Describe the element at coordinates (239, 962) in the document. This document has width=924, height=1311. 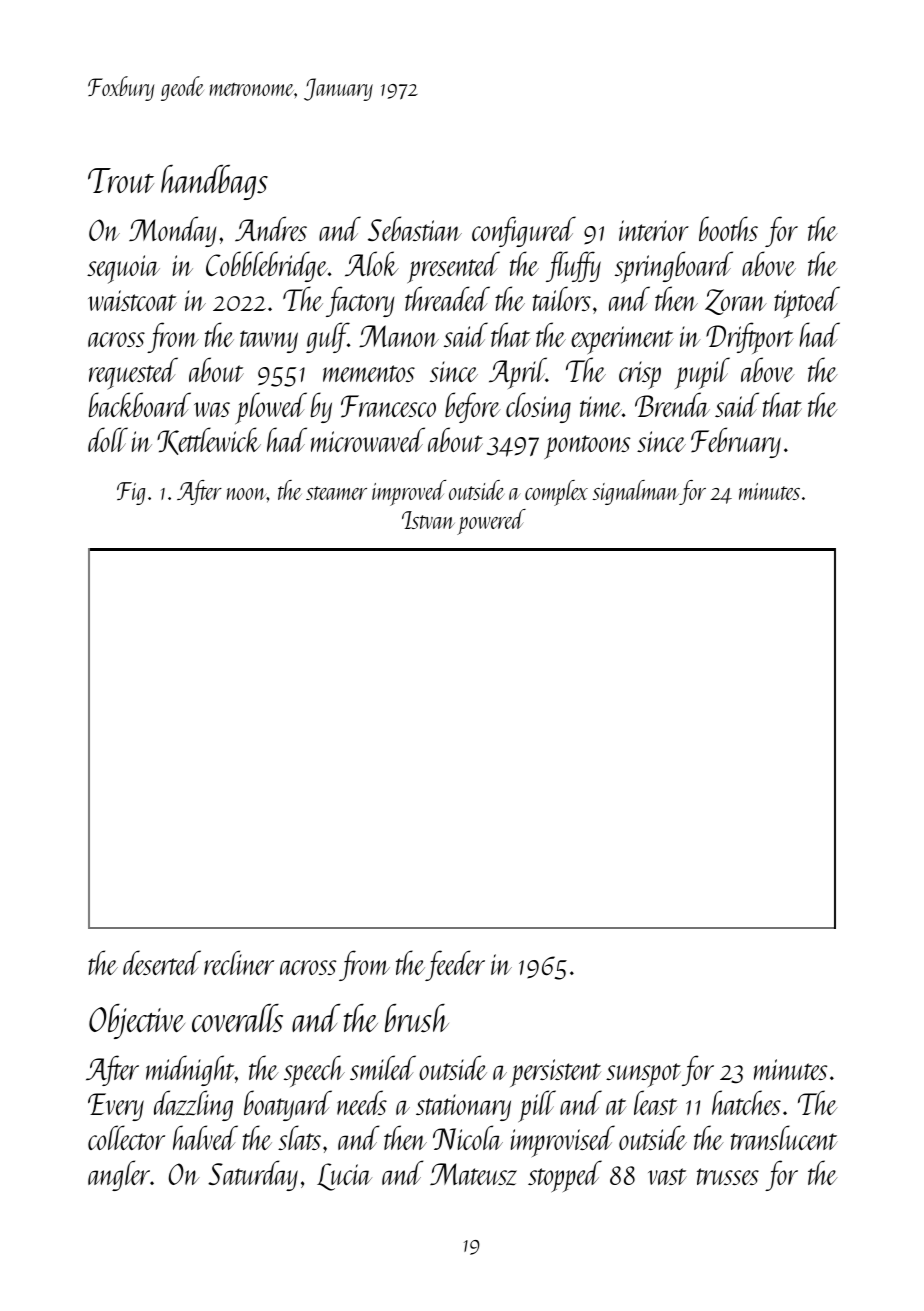
I see `recliner` at that location.
